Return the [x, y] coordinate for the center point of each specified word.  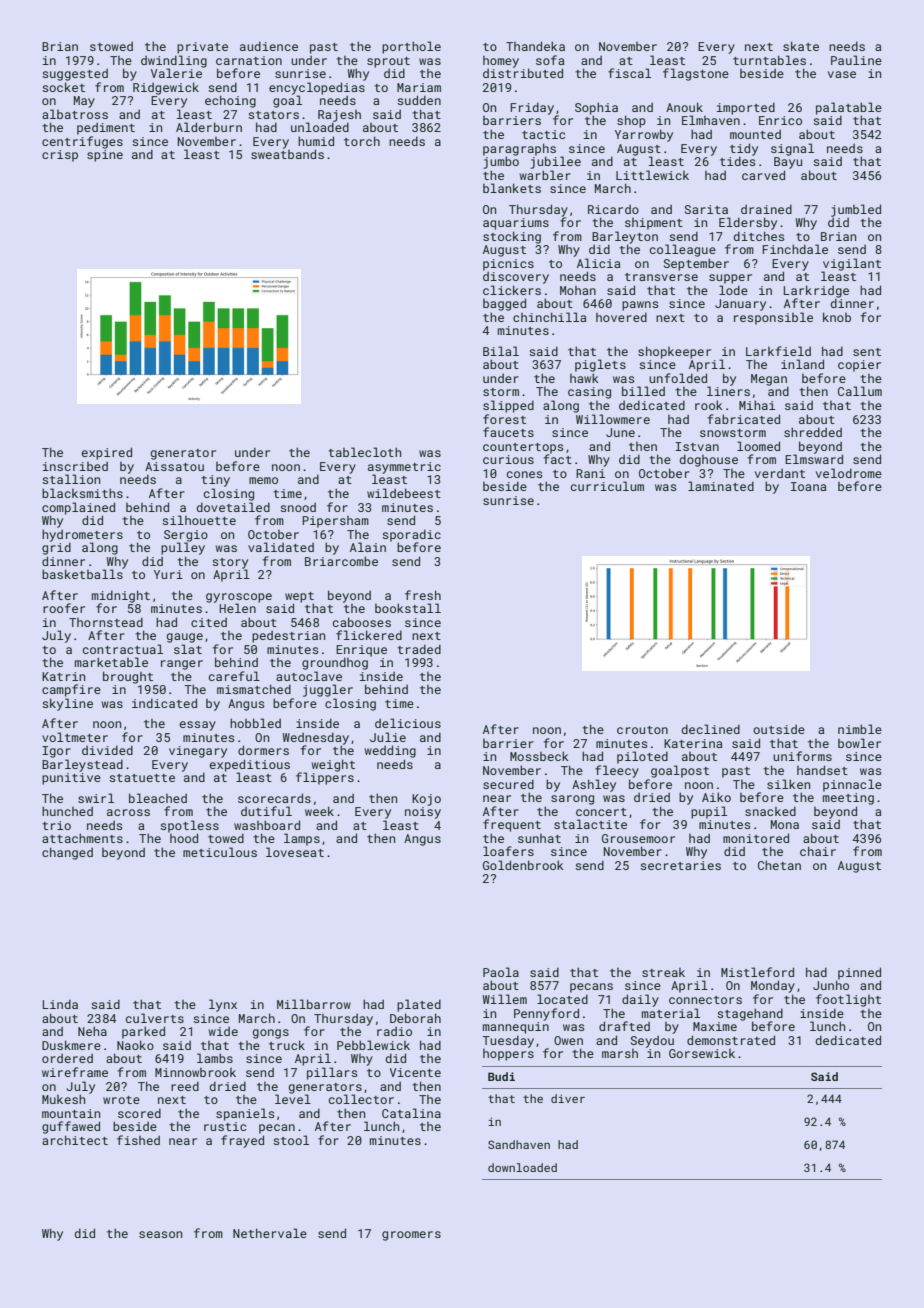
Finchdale [795, 249]
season [160, 1234]
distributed [523, 73]
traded [419, 649]
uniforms [802, 756]
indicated [164, 703]
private [202, 48]
